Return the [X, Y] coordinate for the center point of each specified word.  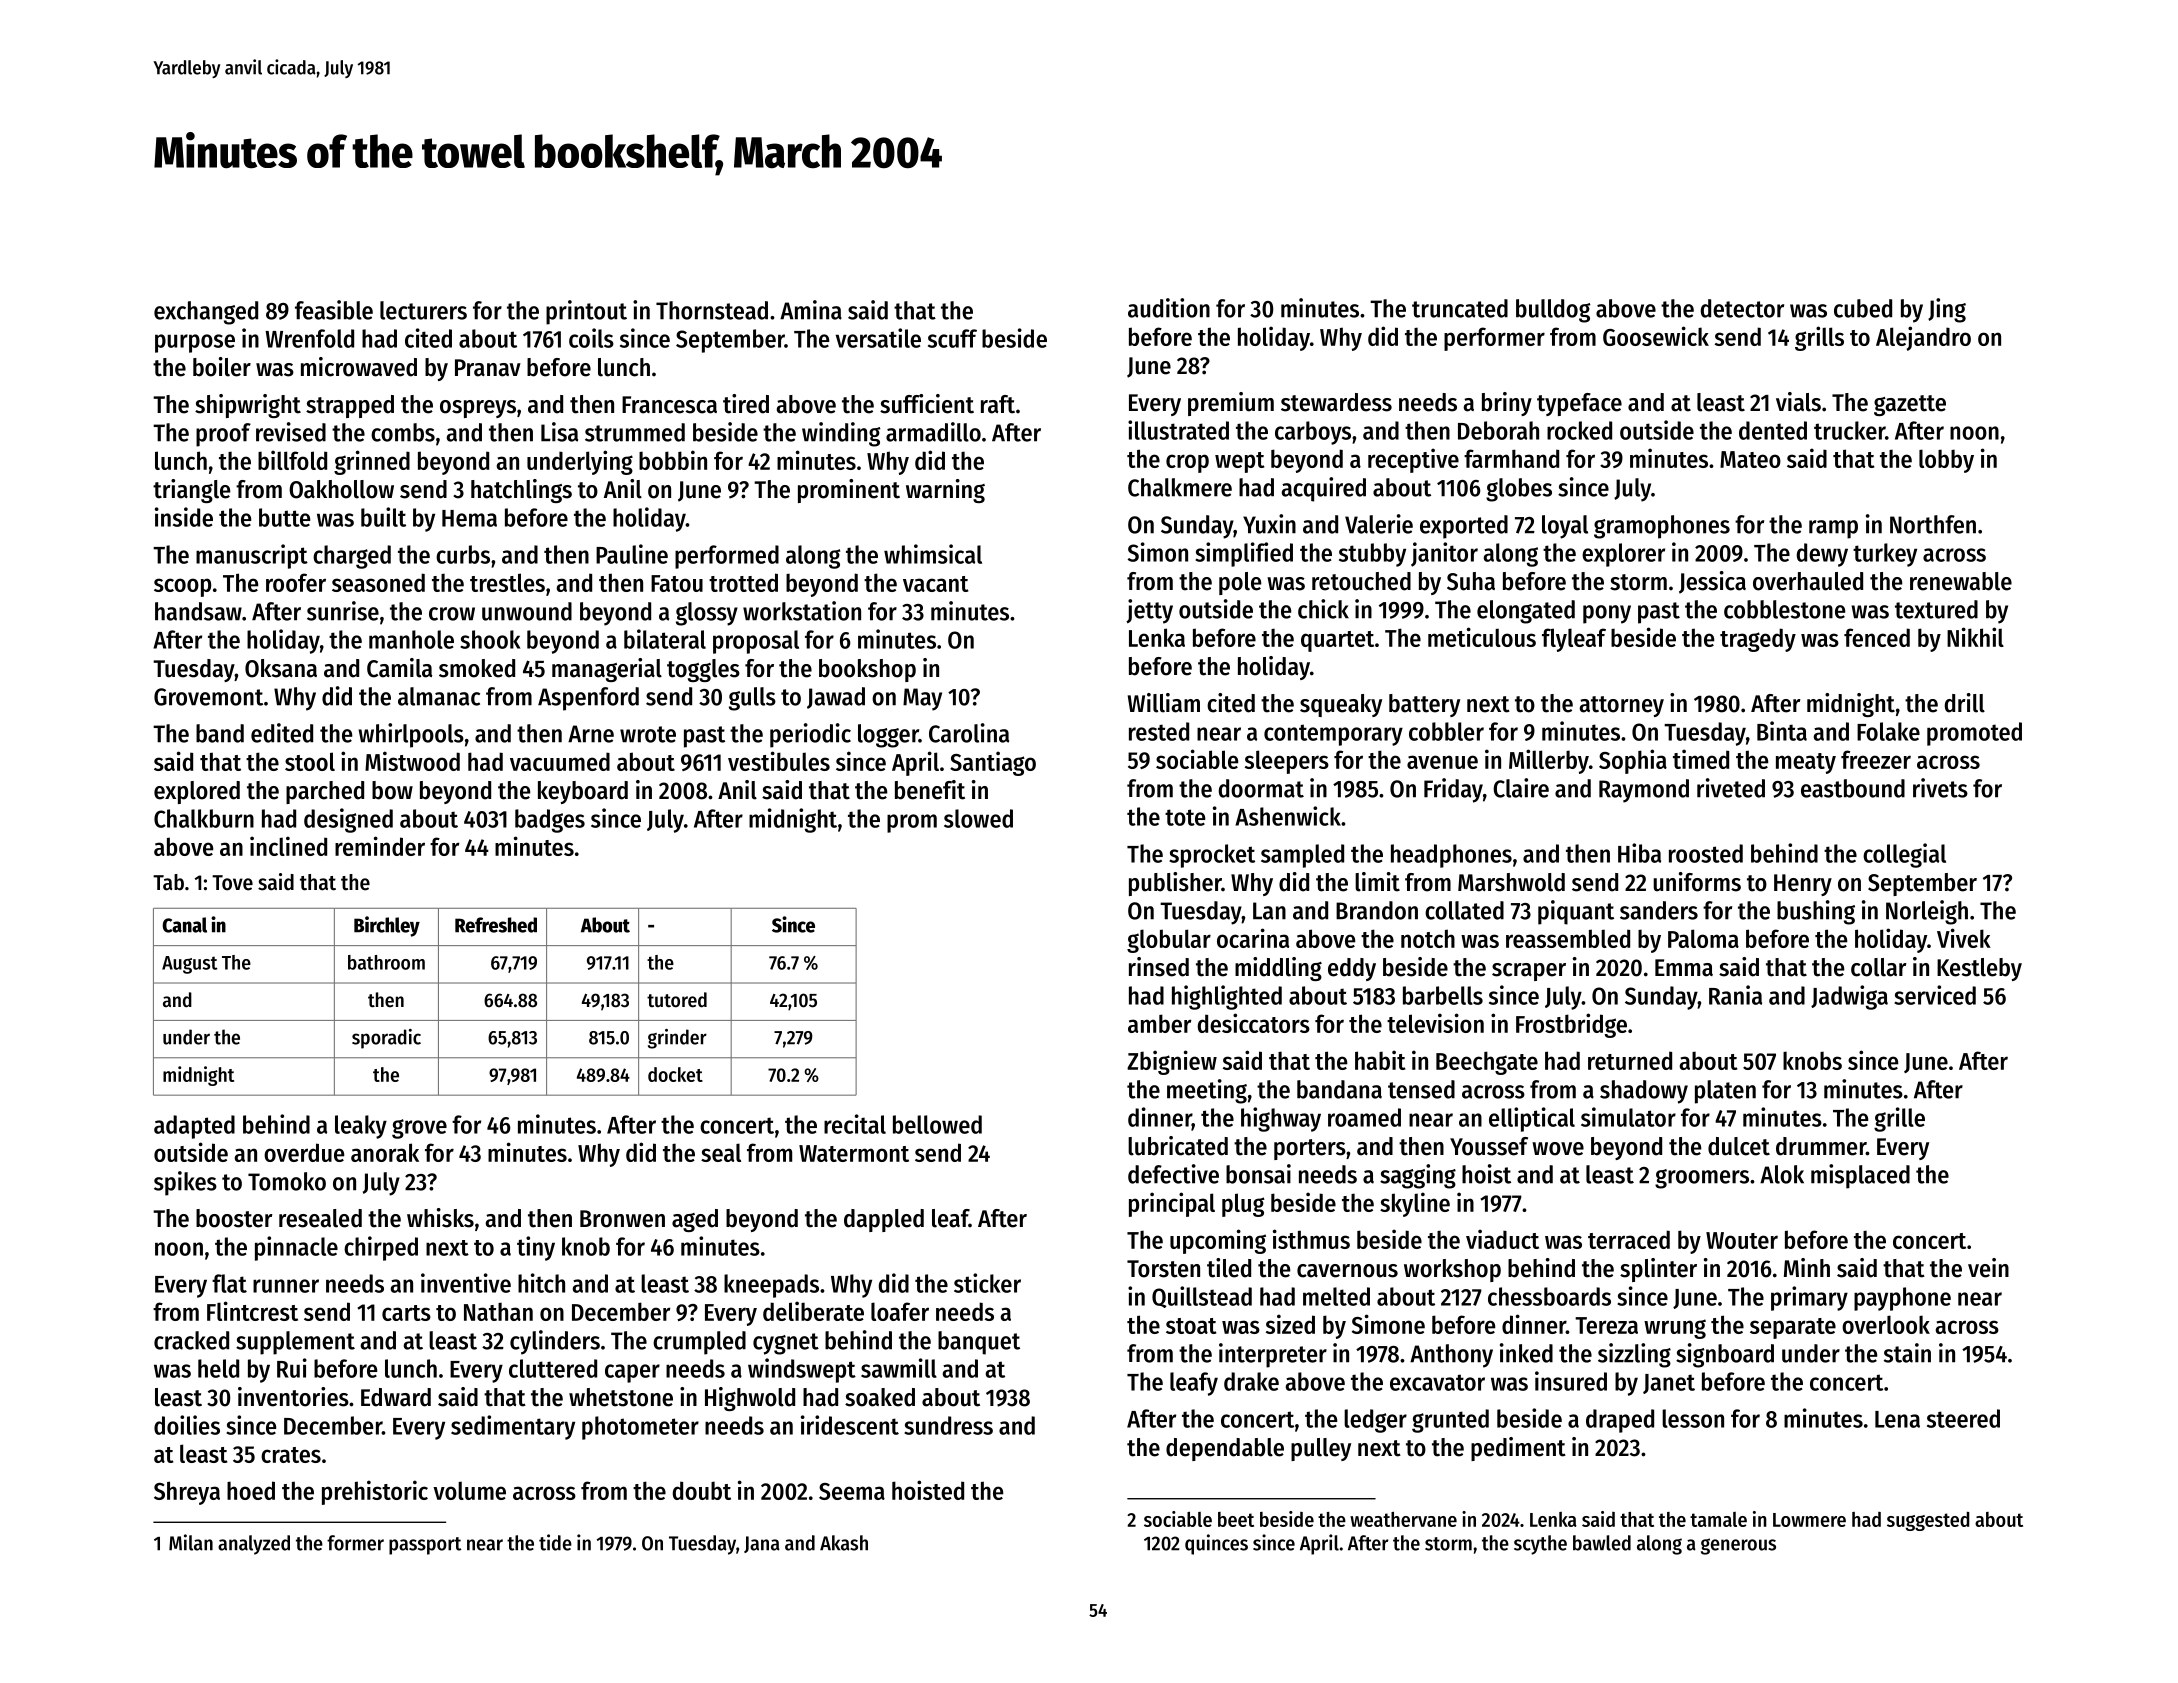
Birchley [387, 926]
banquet [979, 1343]
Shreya [187, 1493]
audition [1169, 308]
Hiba [1639, 853]
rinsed [1159, 967]
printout [586, 312]
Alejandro [1923, 338]
